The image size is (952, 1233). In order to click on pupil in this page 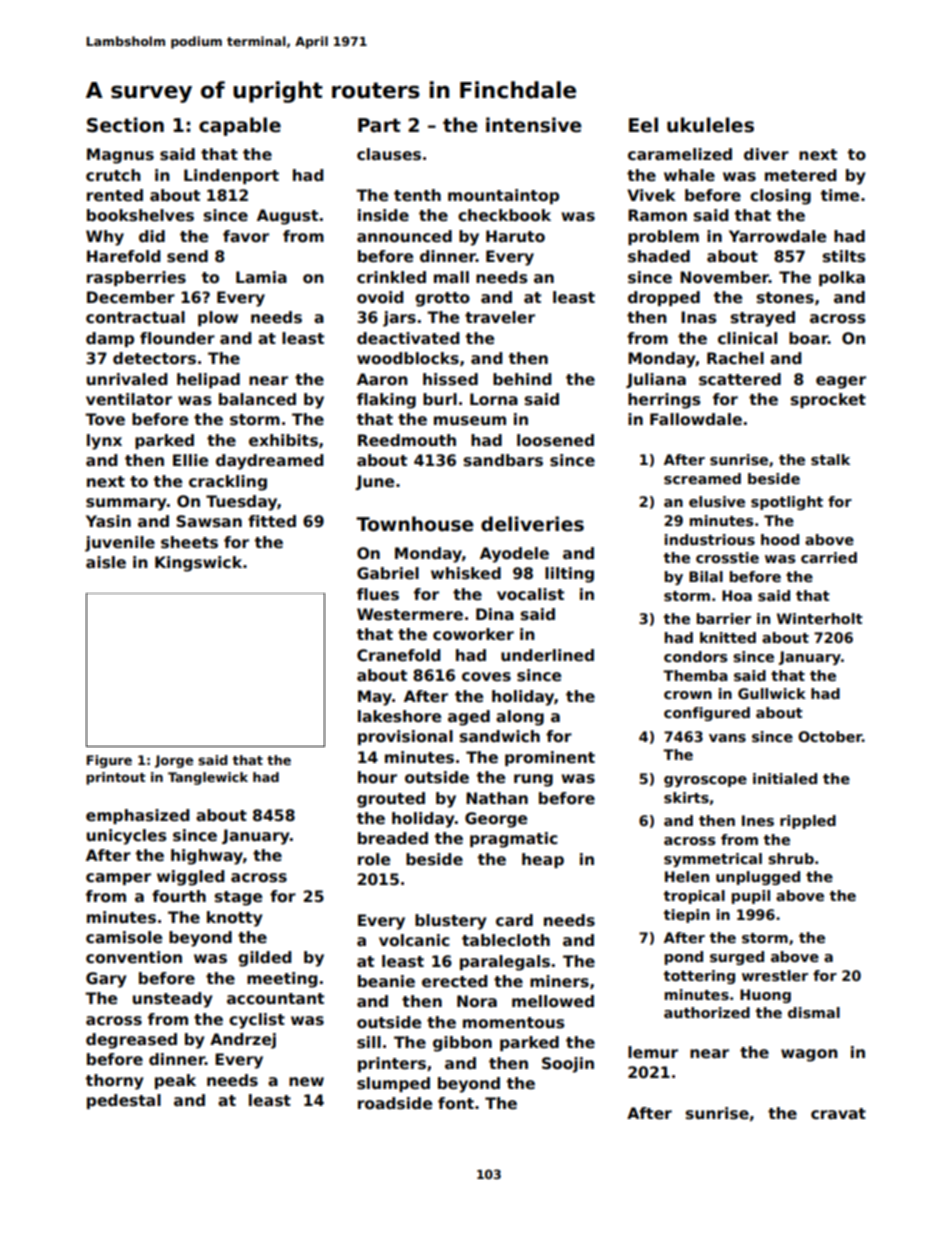, I will do `click(751, 897)`.
